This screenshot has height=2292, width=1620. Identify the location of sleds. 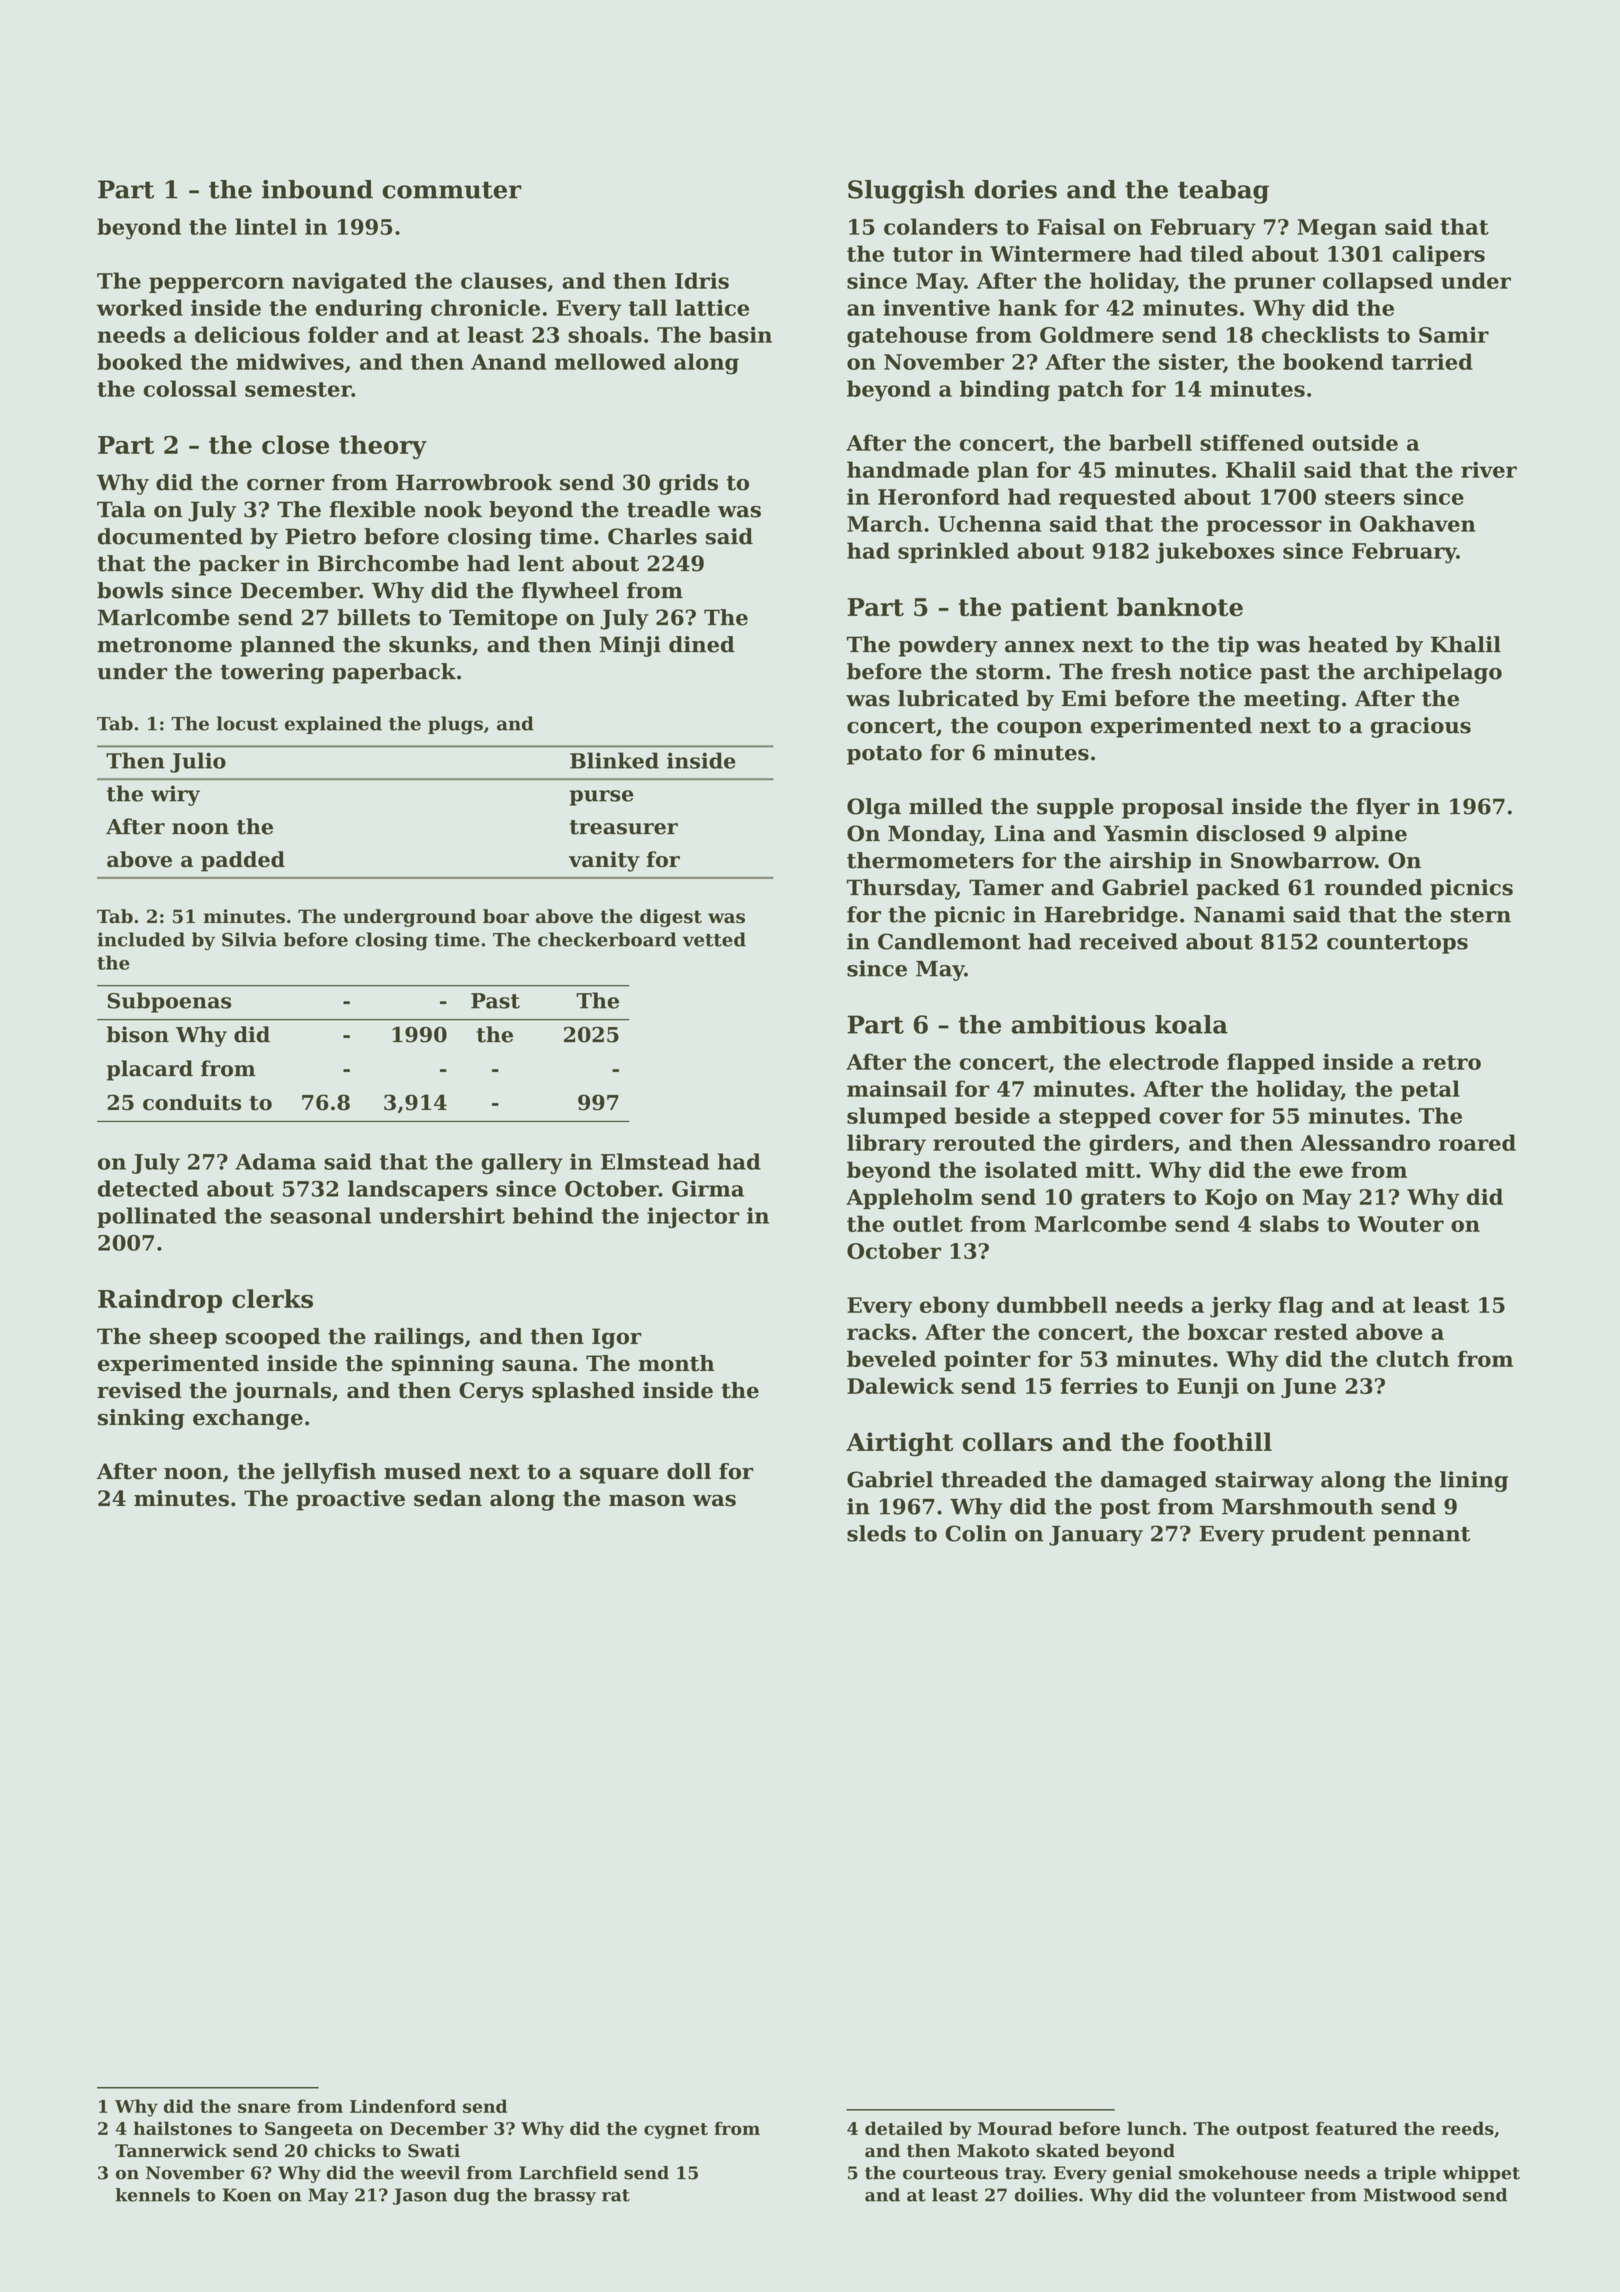
(876, 1533).
